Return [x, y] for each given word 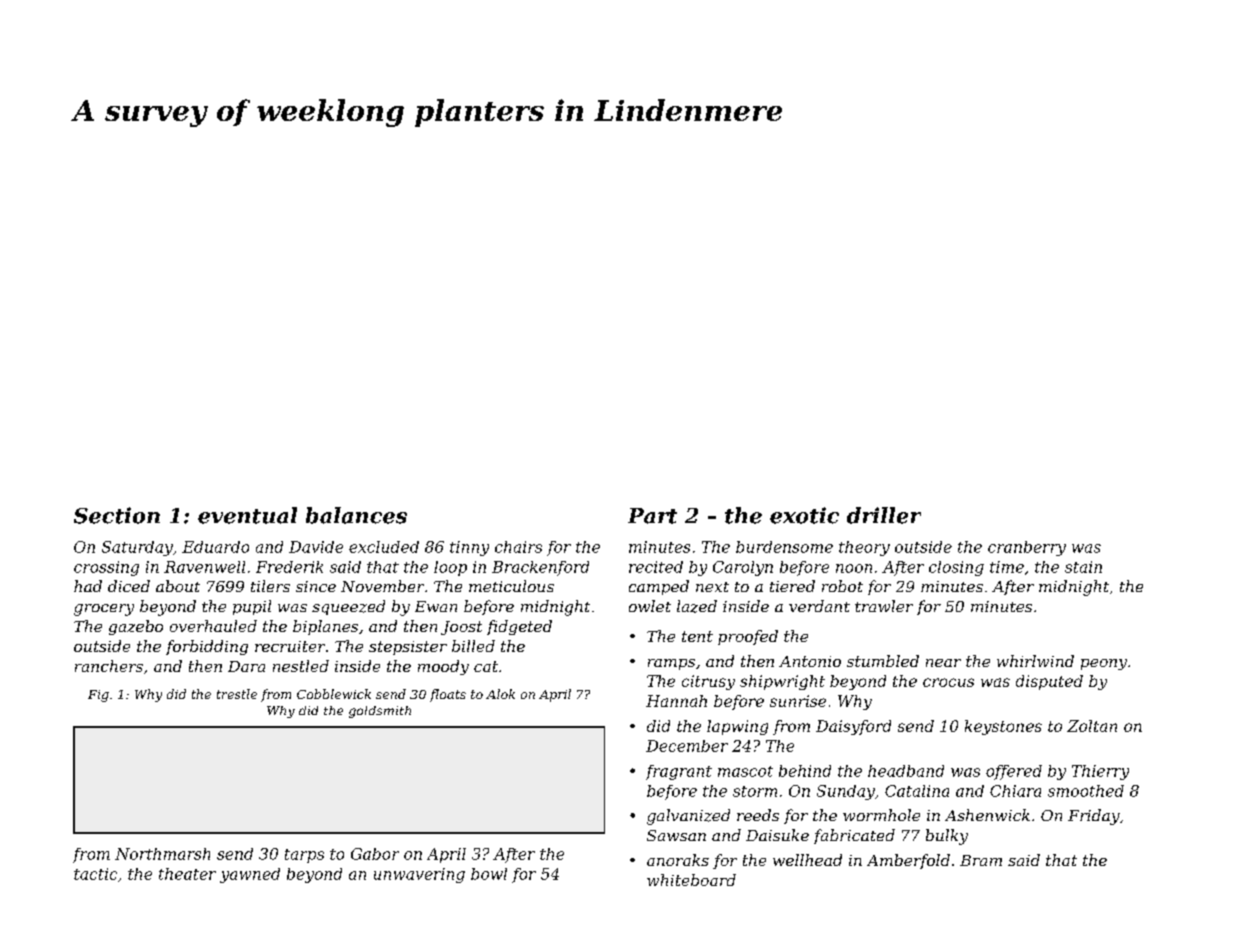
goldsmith [380, 712]
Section [117, 515]
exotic [804, 515]
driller [884, 515]
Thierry [1100, 772]
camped [659, 587]
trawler [884, 606]
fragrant [679, 772]
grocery [104, 610]
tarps [304, 856]
